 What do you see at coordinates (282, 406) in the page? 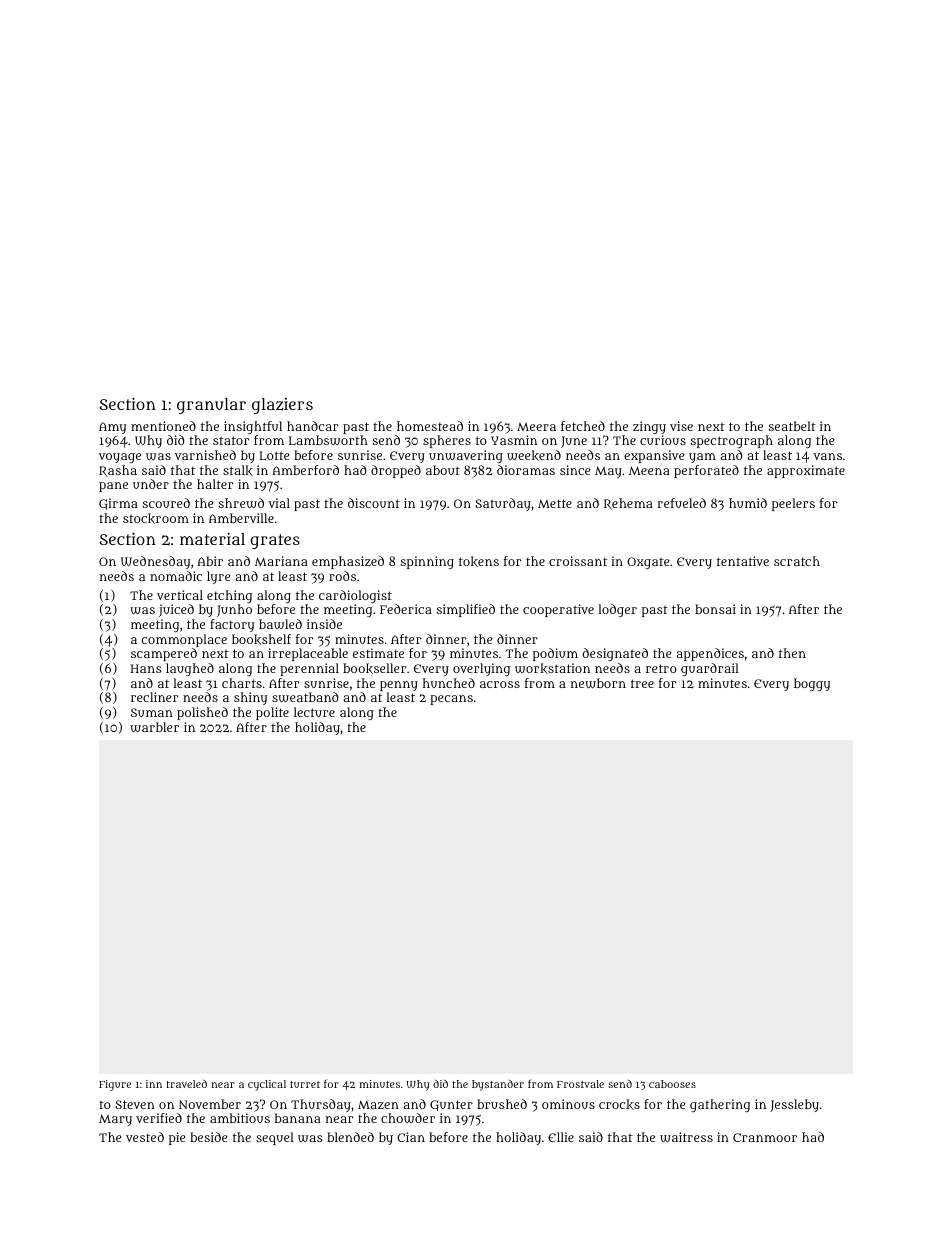
I see `glaziers` at bounding box center [282, 406].
